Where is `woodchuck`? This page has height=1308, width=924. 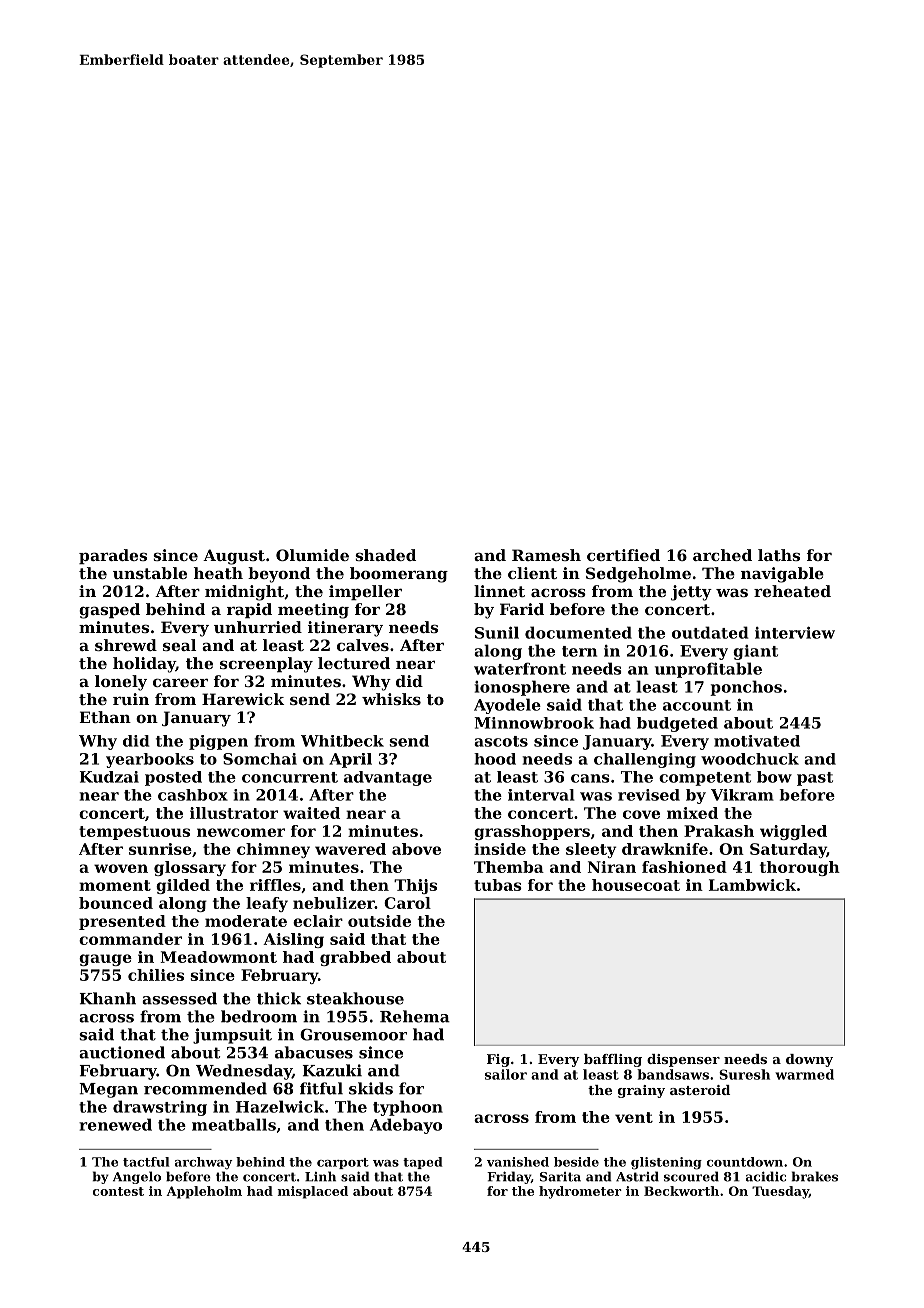 woodchuck is located at coordinates (750, 759).
